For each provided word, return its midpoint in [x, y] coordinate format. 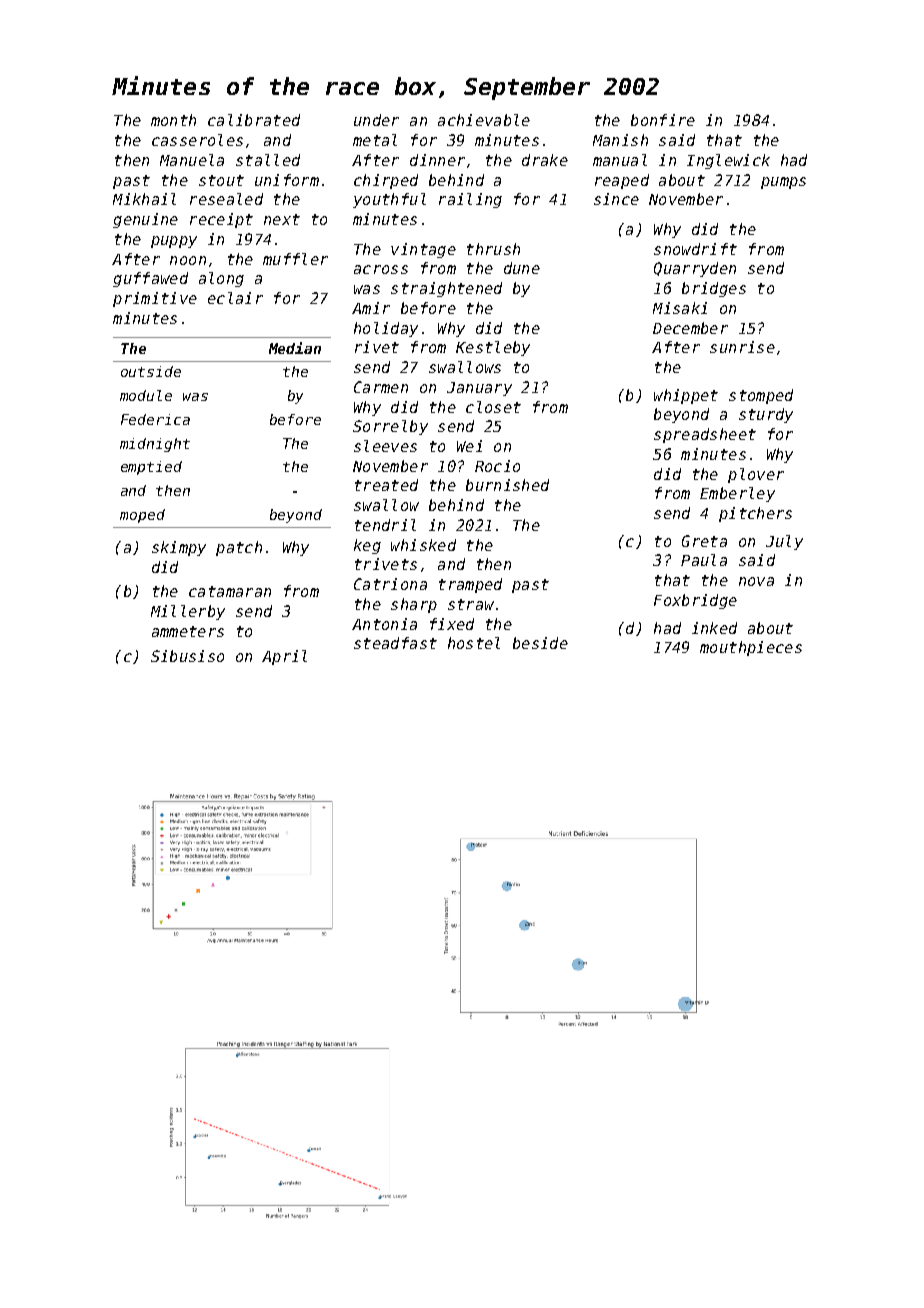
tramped [470, 585]
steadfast [395, 643]
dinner [437, 160]
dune [522, 268]
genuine [145, 220]
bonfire [663, 120]
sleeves [385, 446]
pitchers [755, 514]
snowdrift [695, 249]
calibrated [254, 120]
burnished [507, 485]
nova [756, 581]
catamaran [230, 591]
